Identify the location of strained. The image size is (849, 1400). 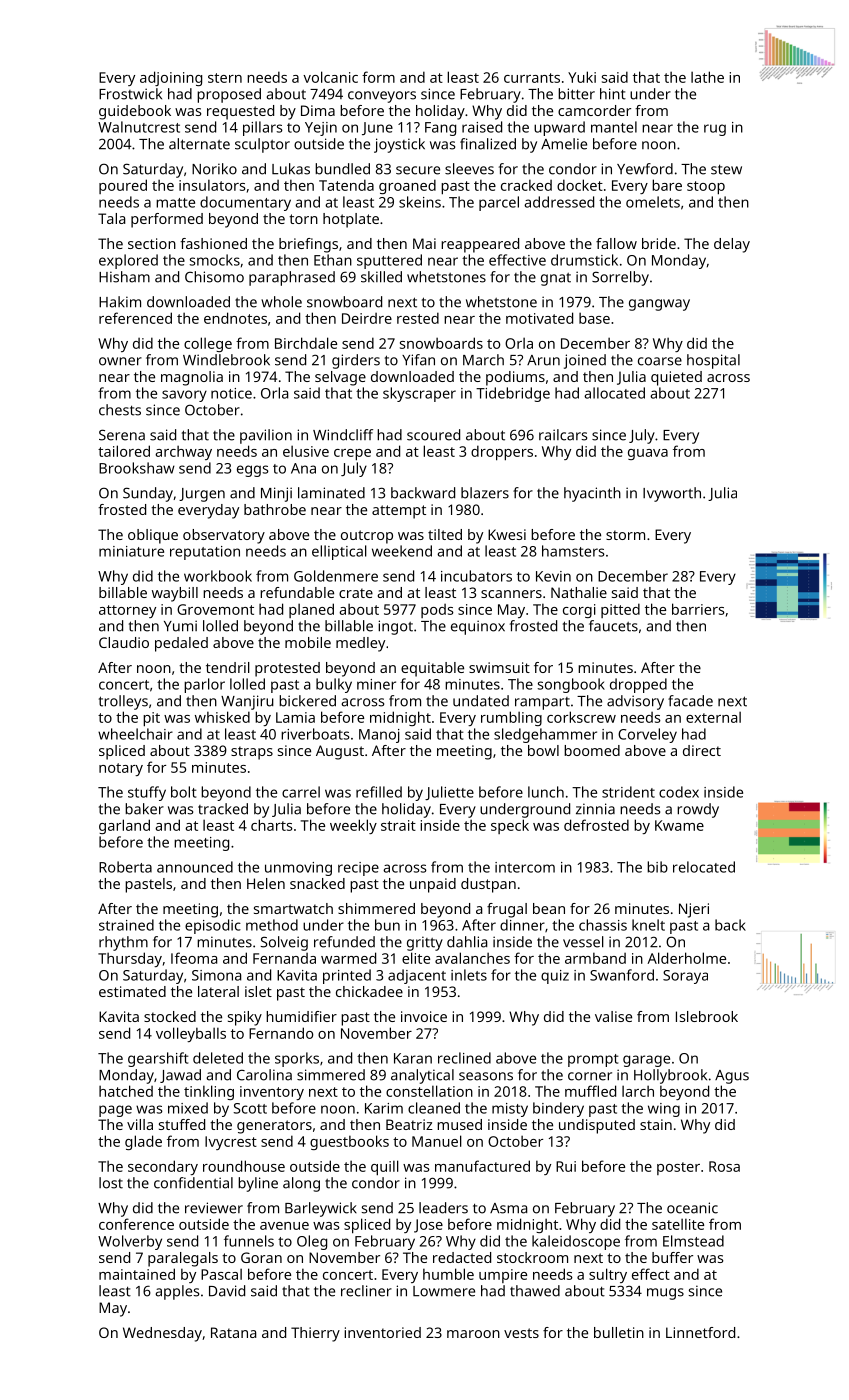
(126, 925).
